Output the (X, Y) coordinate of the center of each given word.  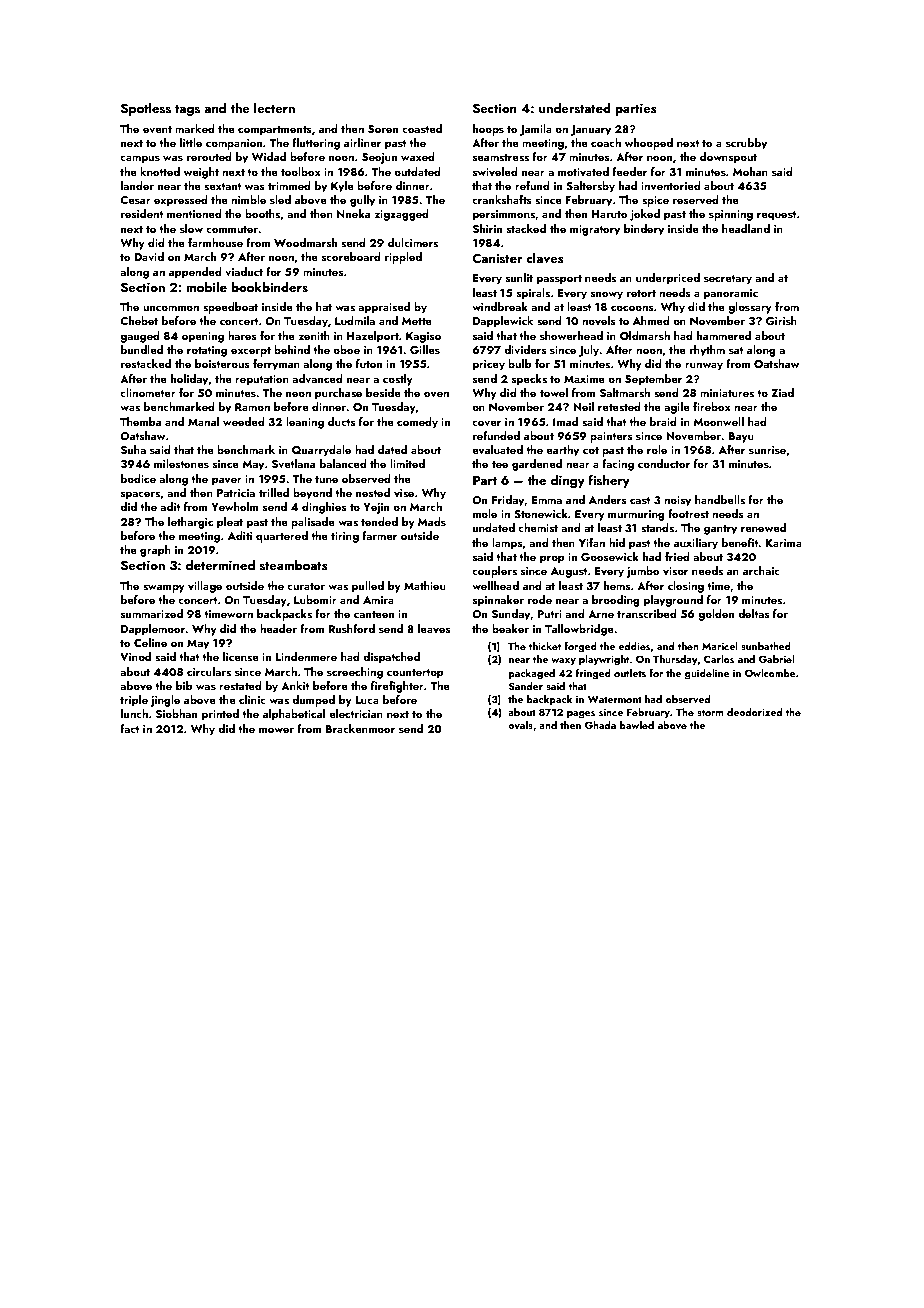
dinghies (324, 508)
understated (575, 108)
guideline (707, 674)
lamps (507, 544)
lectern (274, 108)
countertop (415, 674)
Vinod (135, 656)
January (590, 130)
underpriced (668, 279)
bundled (142, 349)
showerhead (571, 335)
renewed (763, 527)
